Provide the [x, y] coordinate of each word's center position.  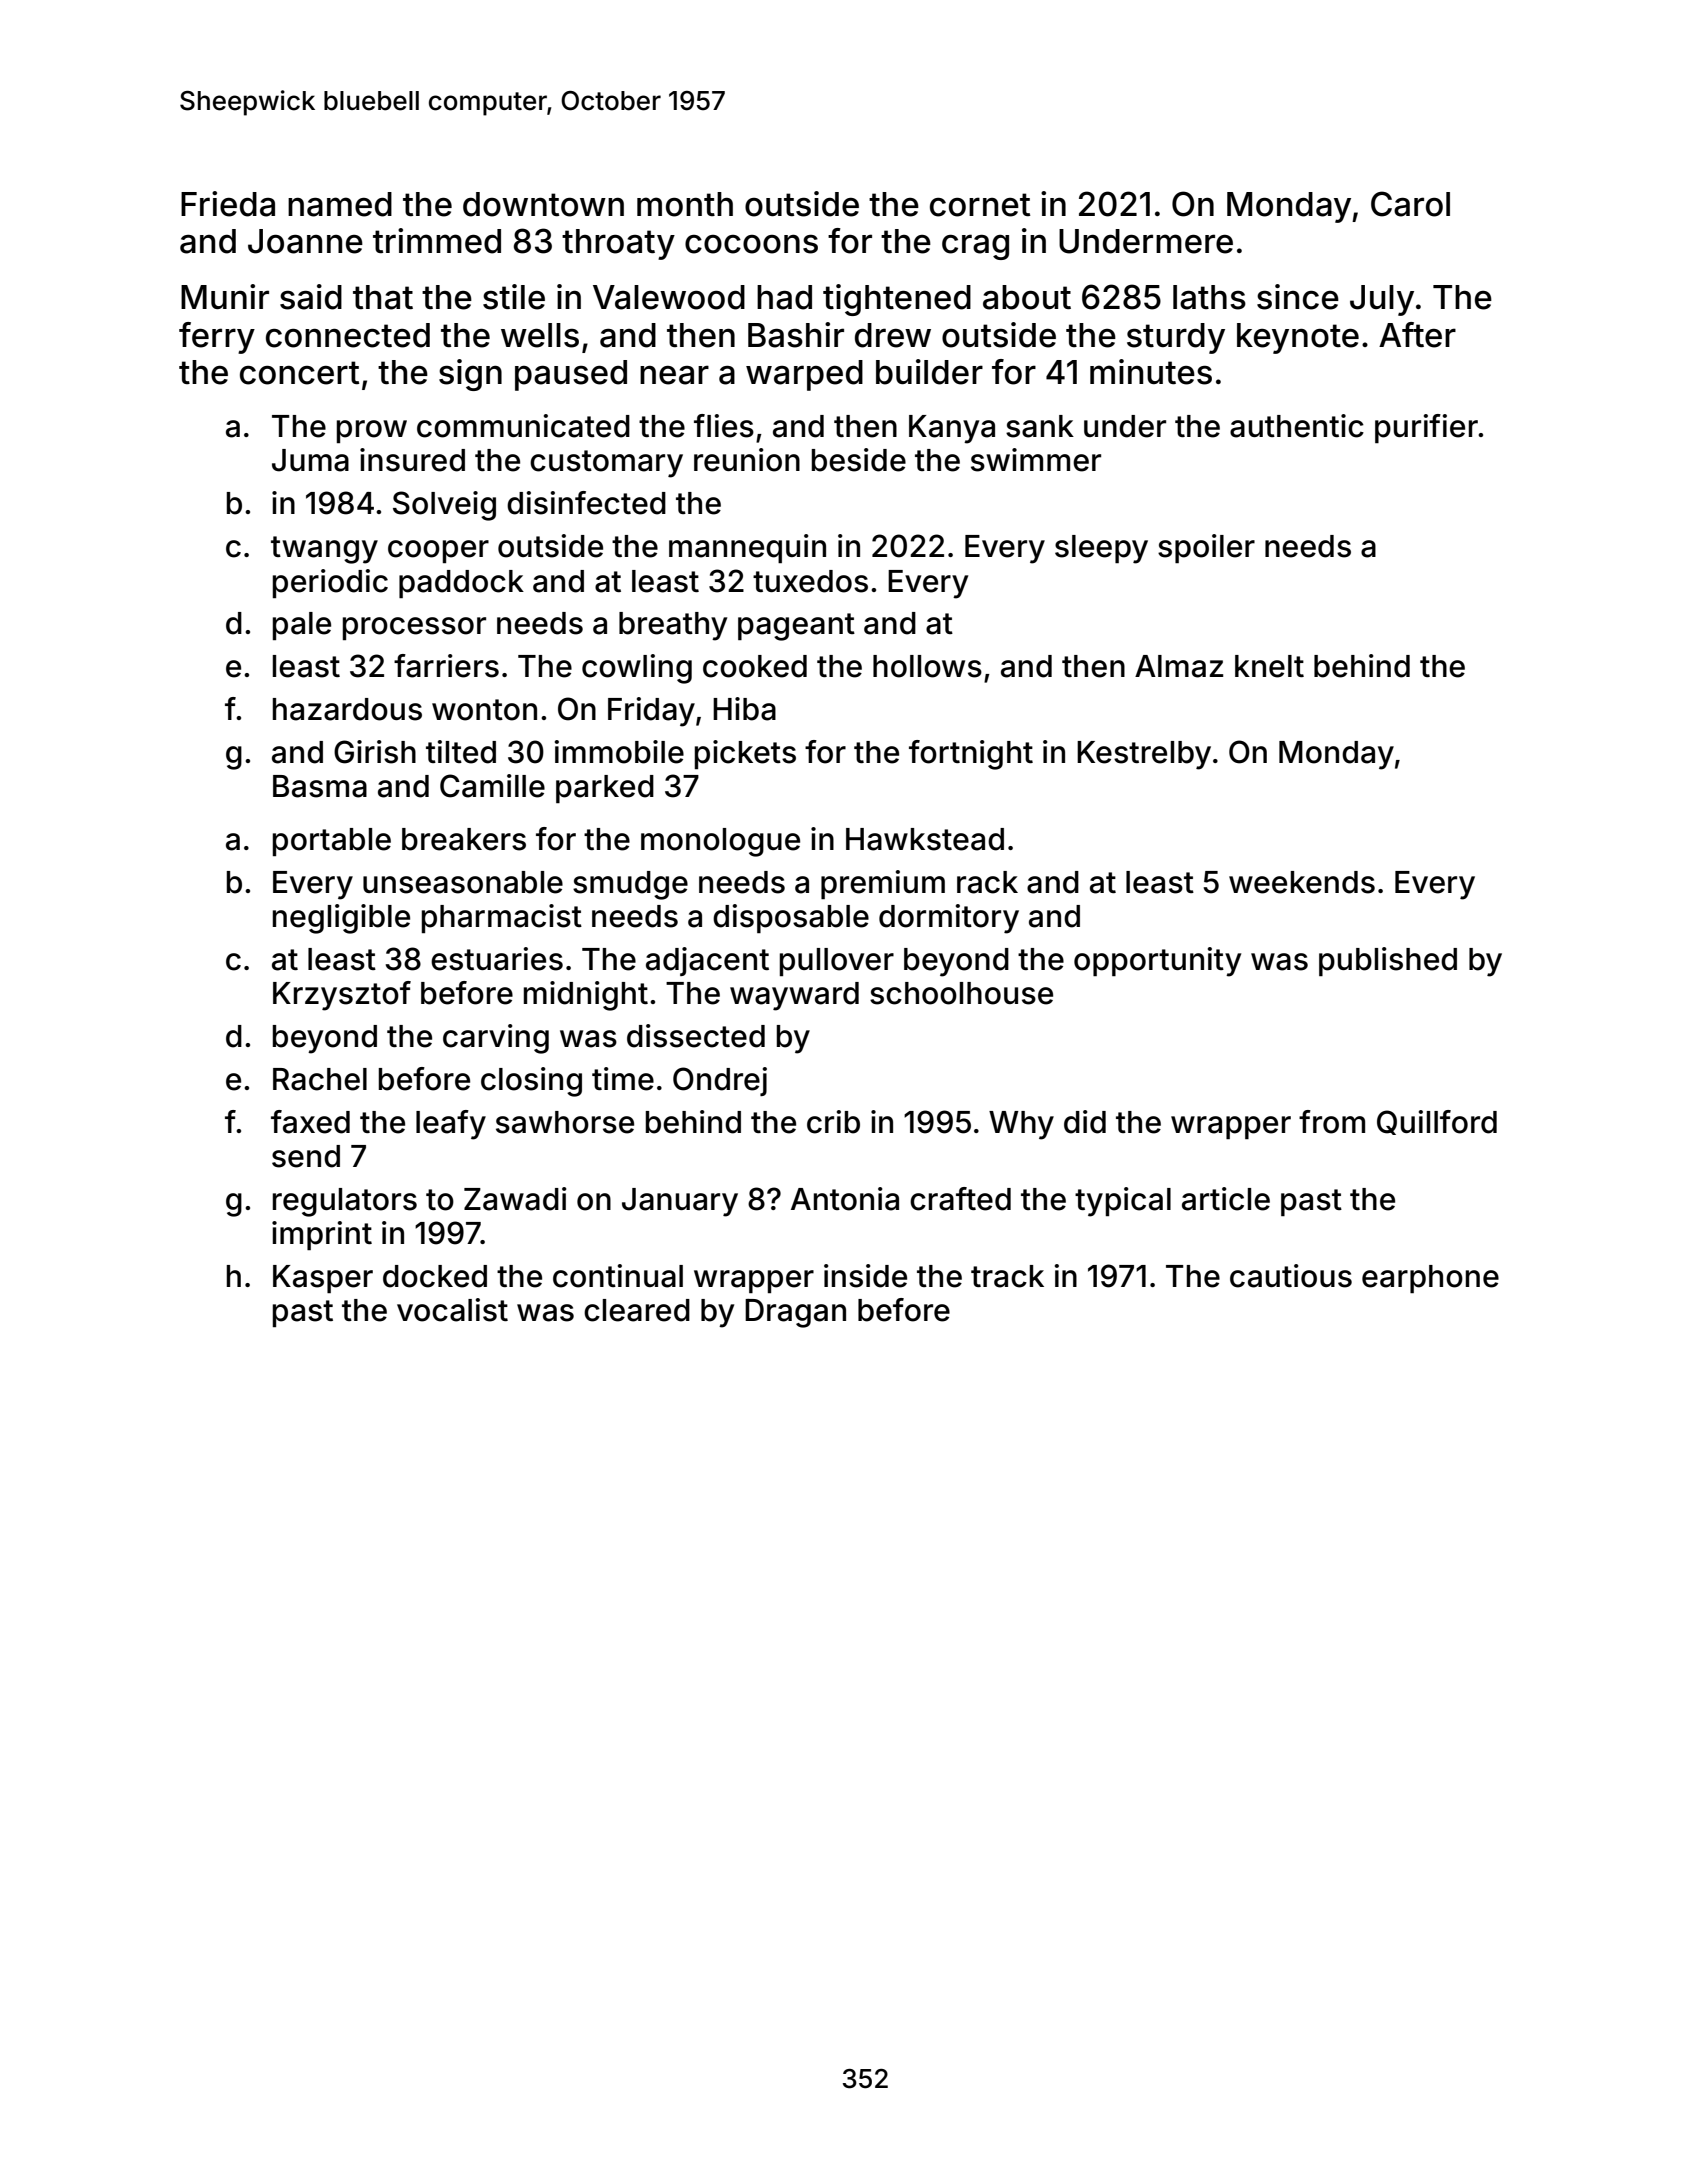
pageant [796, 627]
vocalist [452, 1310]
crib [833, 1122]
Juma [310, 460]
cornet [980, 205]
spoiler [1206, 548]
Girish [375, 752]
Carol [1410, 204]
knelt [1269, 666]
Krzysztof [342, 996]
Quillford [1437, 1122]
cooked [755, 666]
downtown [543, 204]
